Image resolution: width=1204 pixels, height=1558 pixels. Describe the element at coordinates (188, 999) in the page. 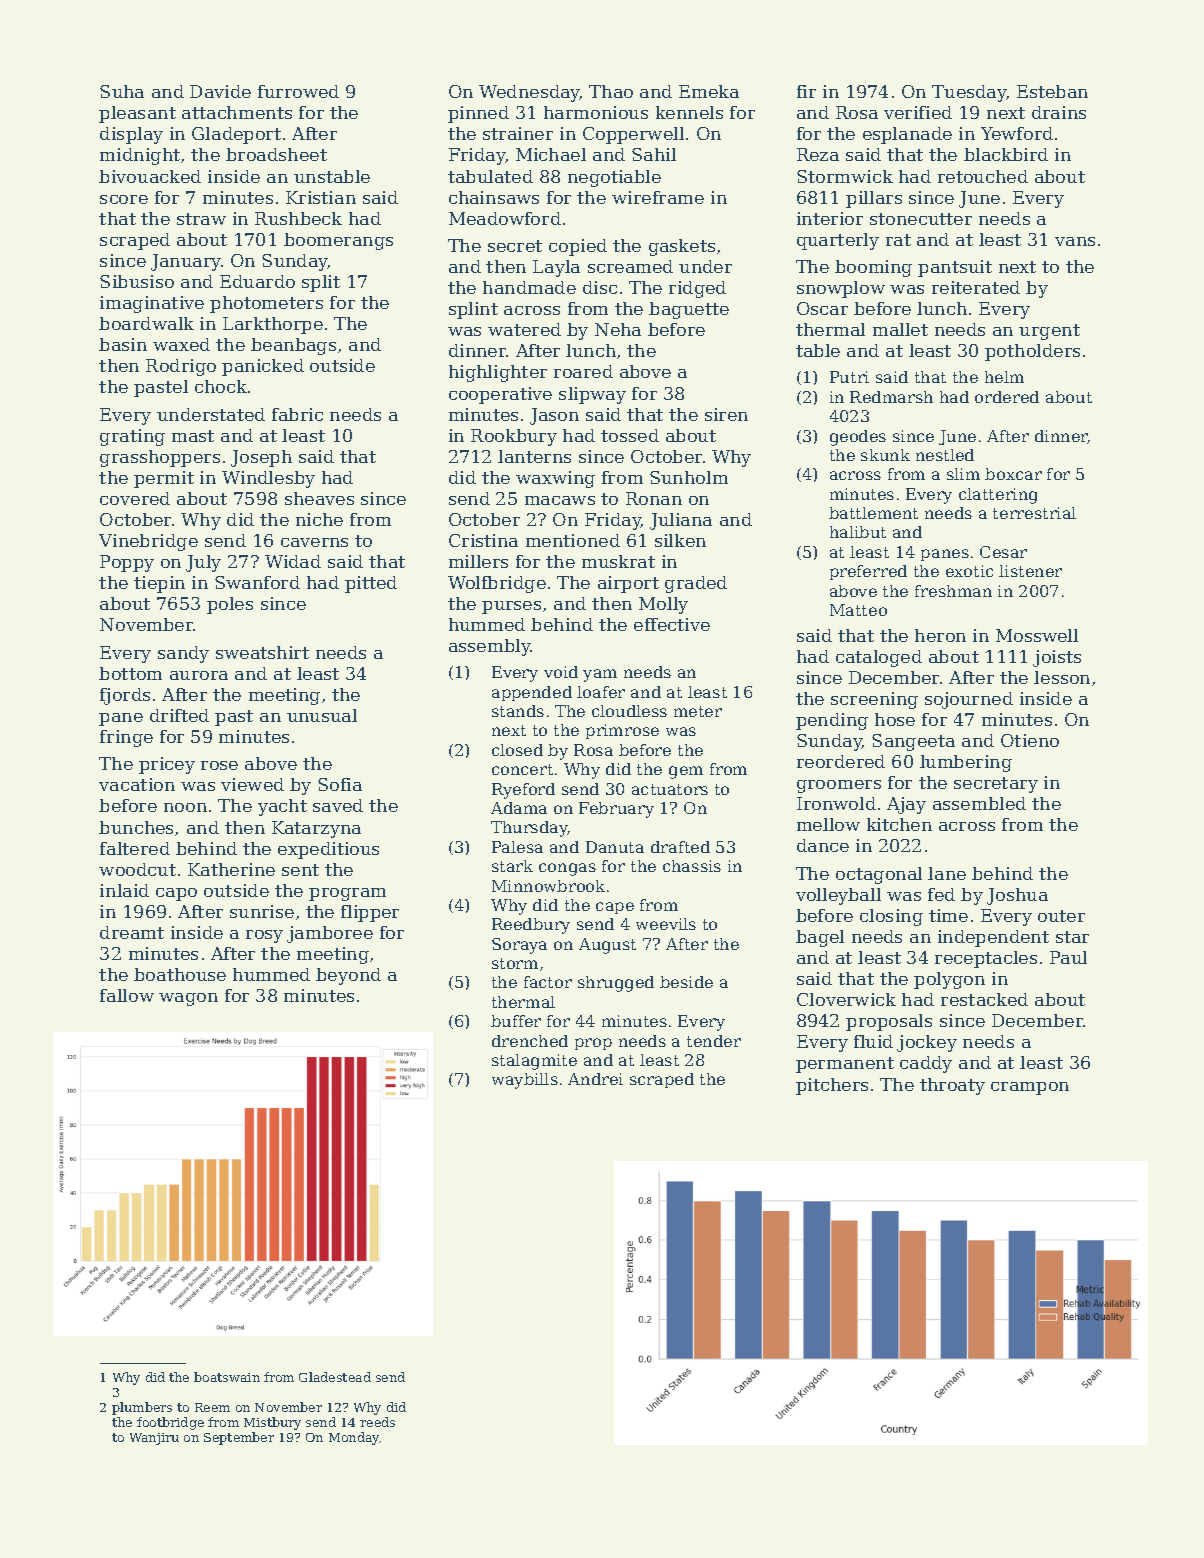

I see `wagon` at that location.
